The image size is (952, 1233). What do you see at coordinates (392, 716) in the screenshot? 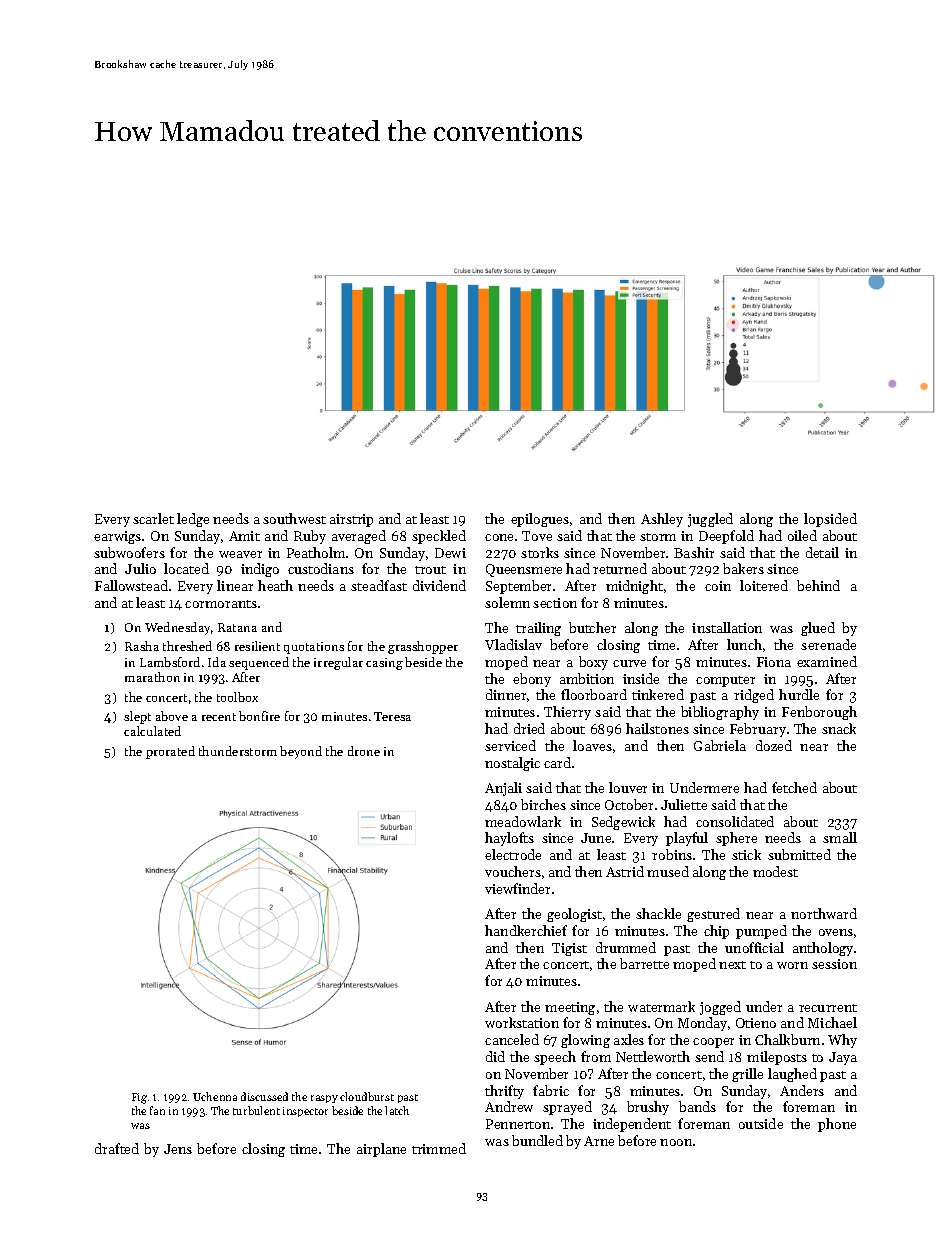
I see `Teresa` at bounding box center [392, 716].
